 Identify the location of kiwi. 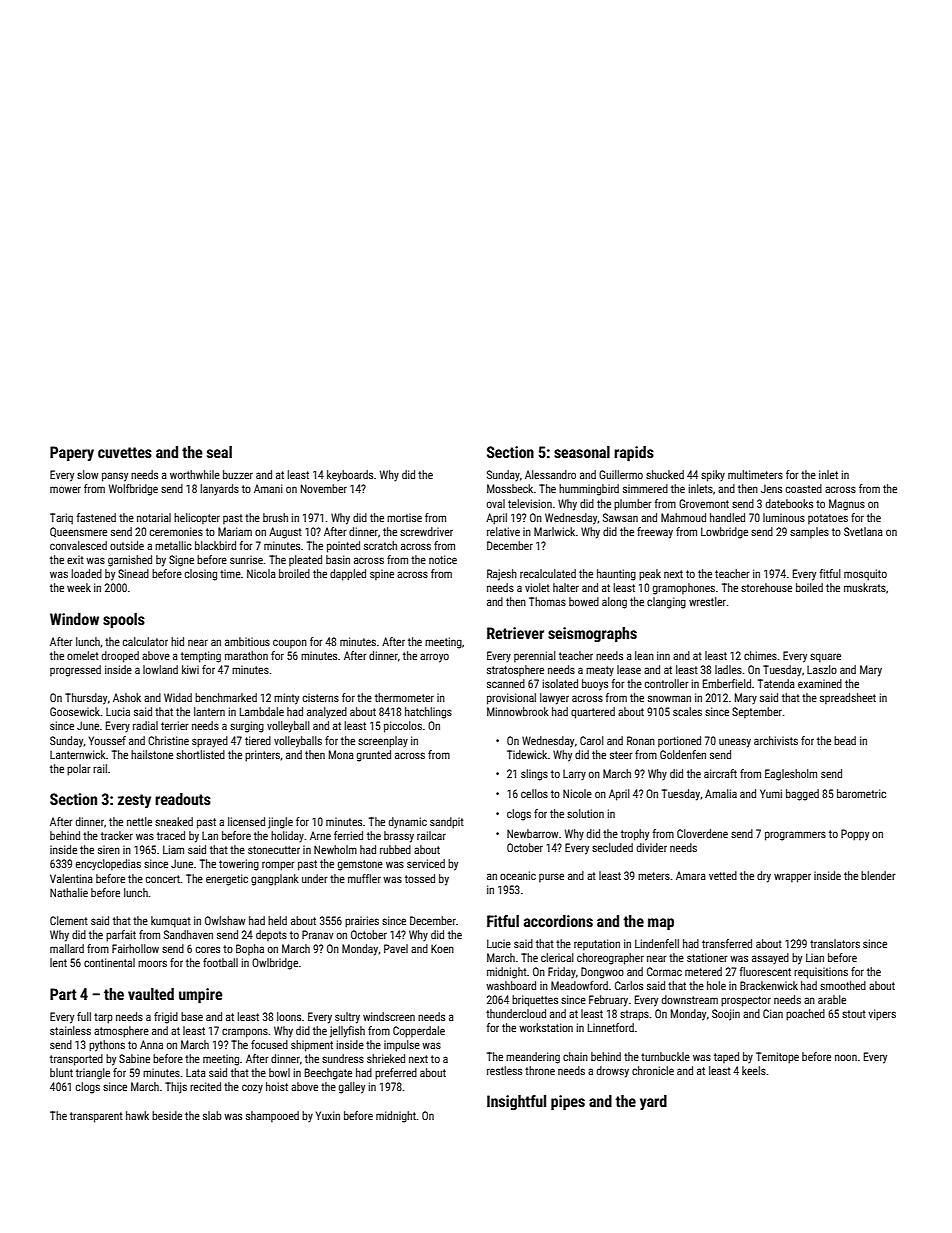
(190, 669).
